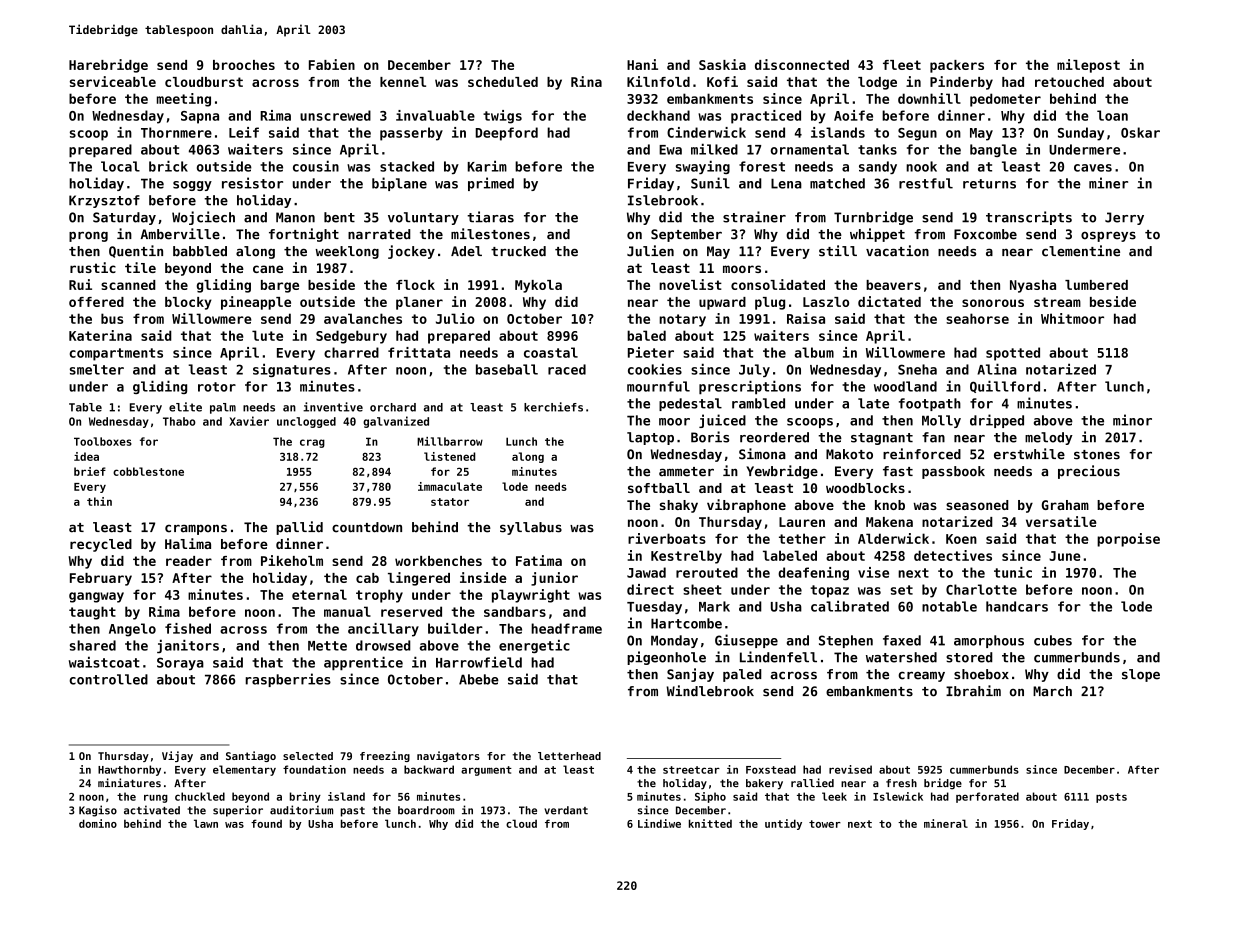  I want to click on fleet, so click(902, 65).
